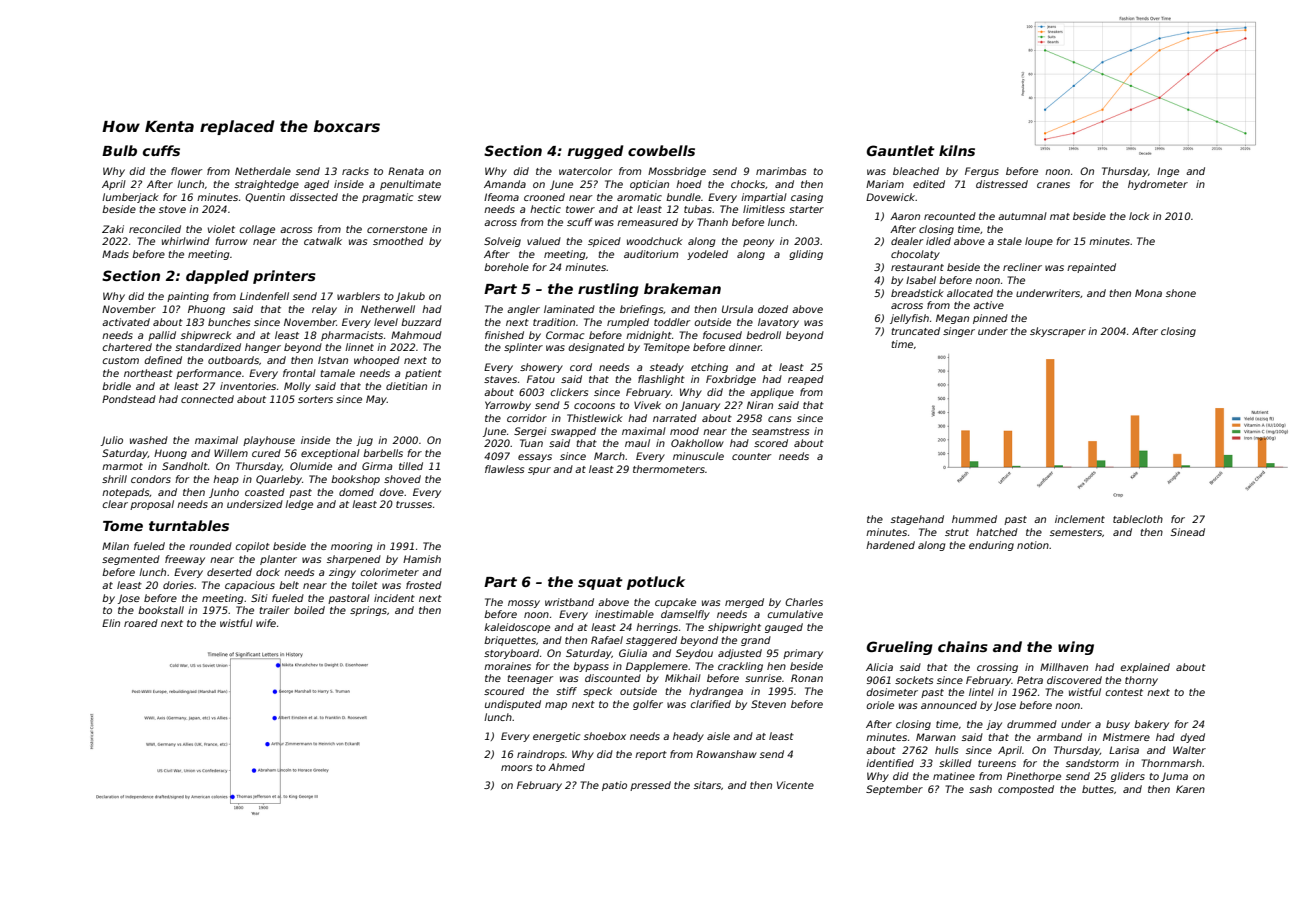  Describe the element at coordinates (131, 560) in the page. I see `segmented` at that location.
